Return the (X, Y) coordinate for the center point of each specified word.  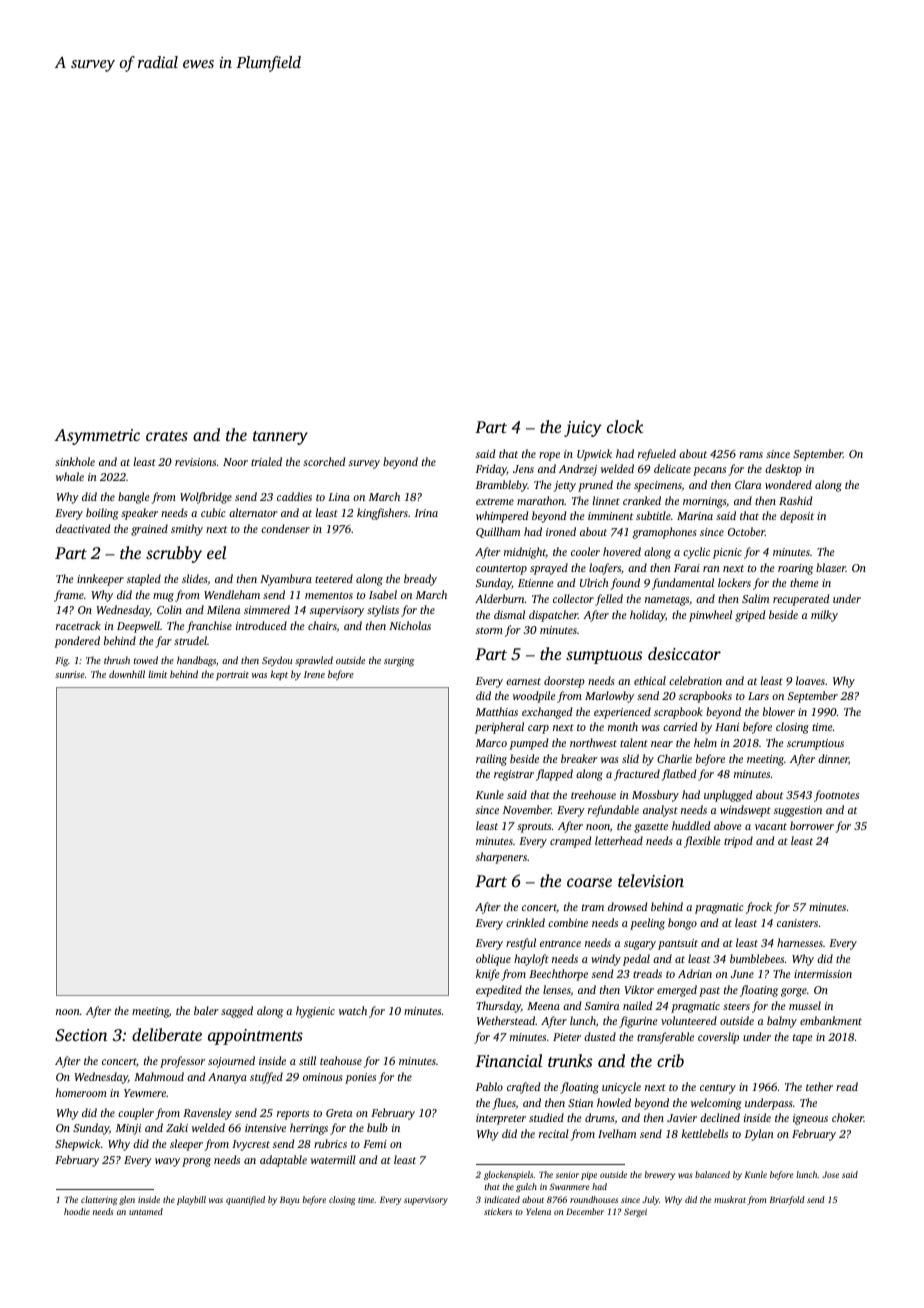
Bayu (289, 1200)
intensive (265, 1128)
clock (625, 426)
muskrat (730, 1199)
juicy (583, 429)
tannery (280, 438)
